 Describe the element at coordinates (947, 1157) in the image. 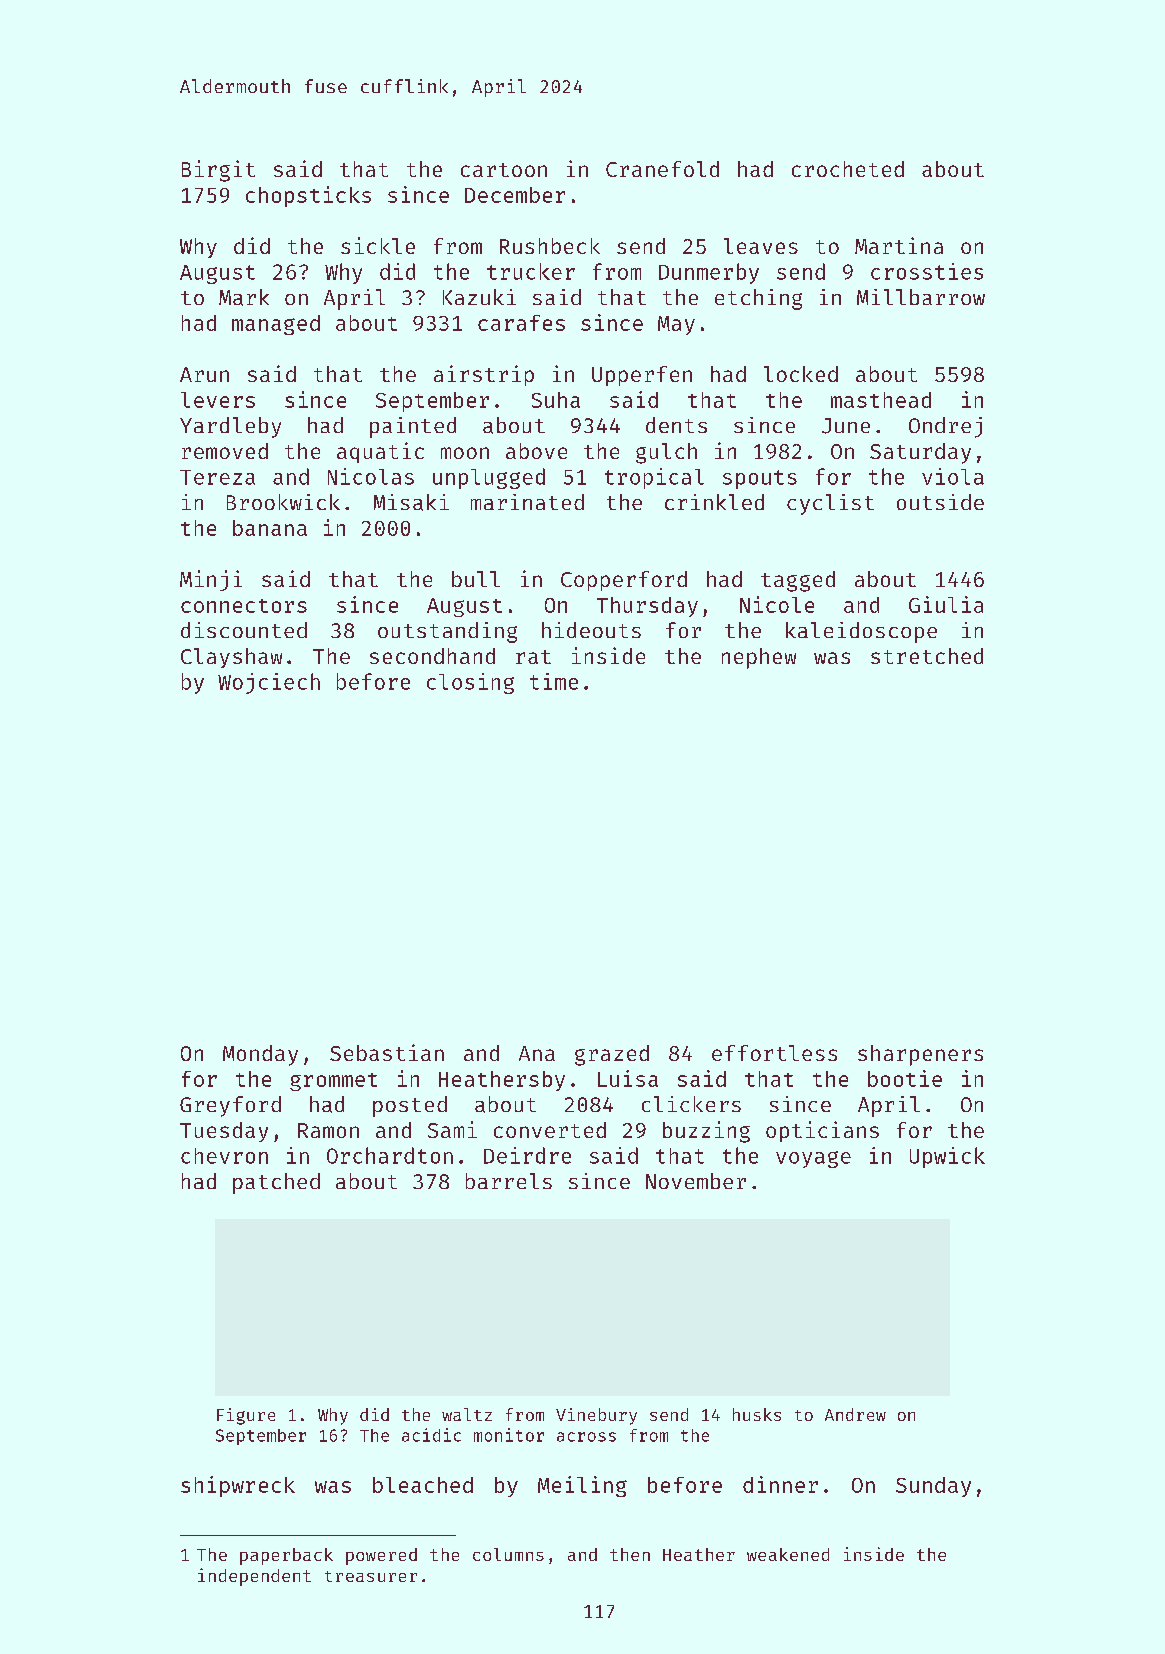

I see `Upwick` at that location.
